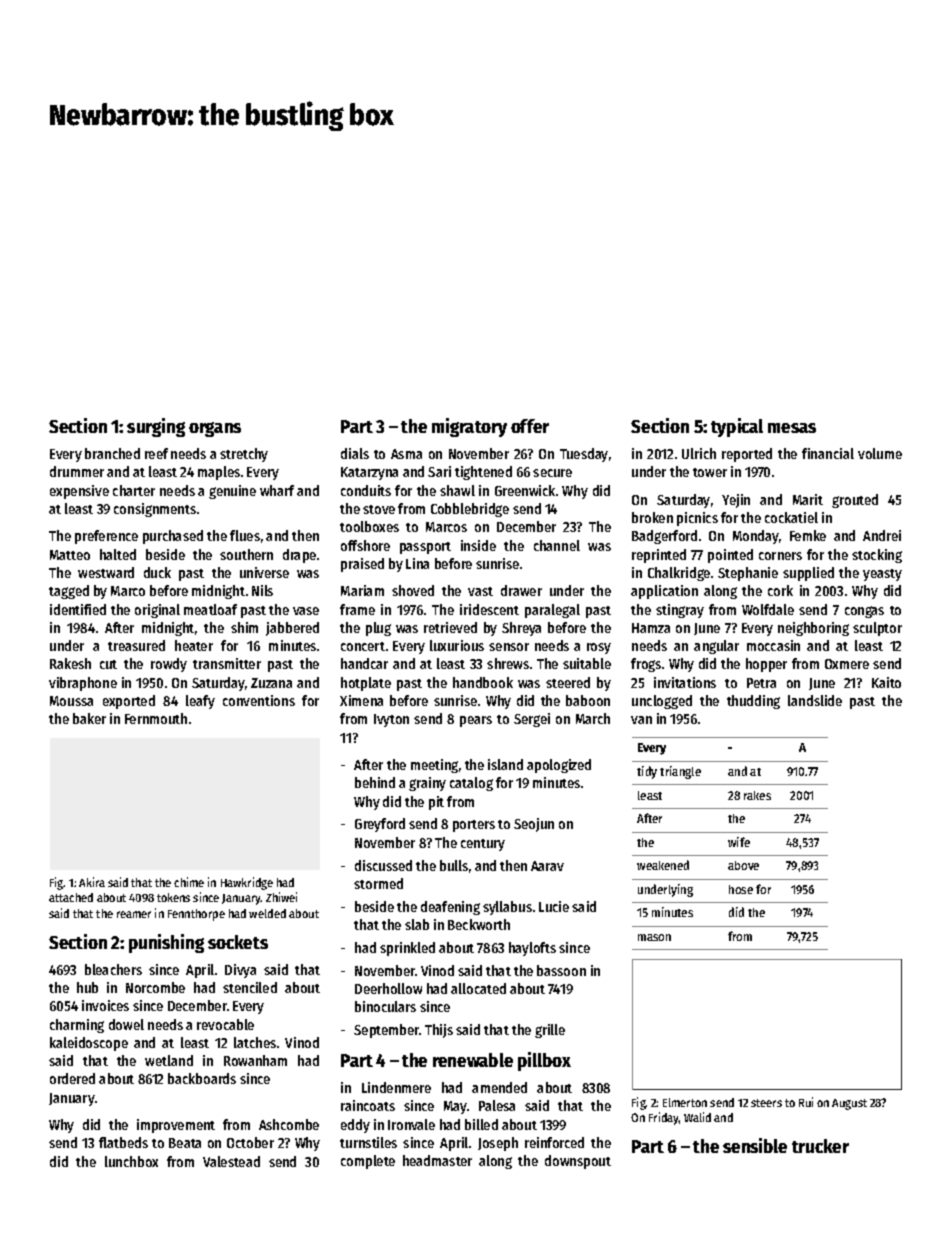 The width and height of the screenshot is (952, 1233). Describe the element at coordinates (232, 492) in the screenshot. I see `genuine` at that location.
